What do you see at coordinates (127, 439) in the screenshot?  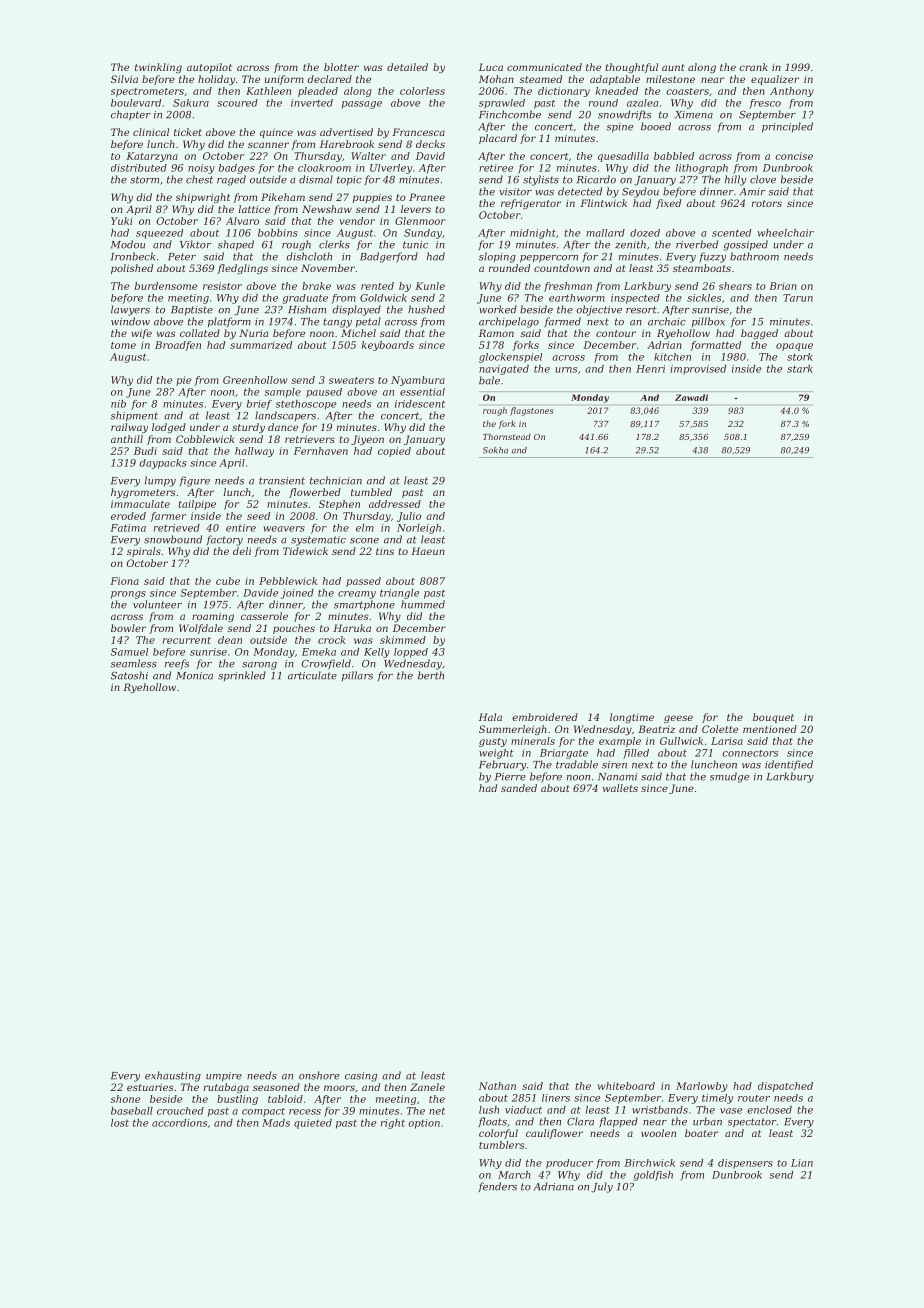 I see `anthill` at bounding box center [127, 439].
